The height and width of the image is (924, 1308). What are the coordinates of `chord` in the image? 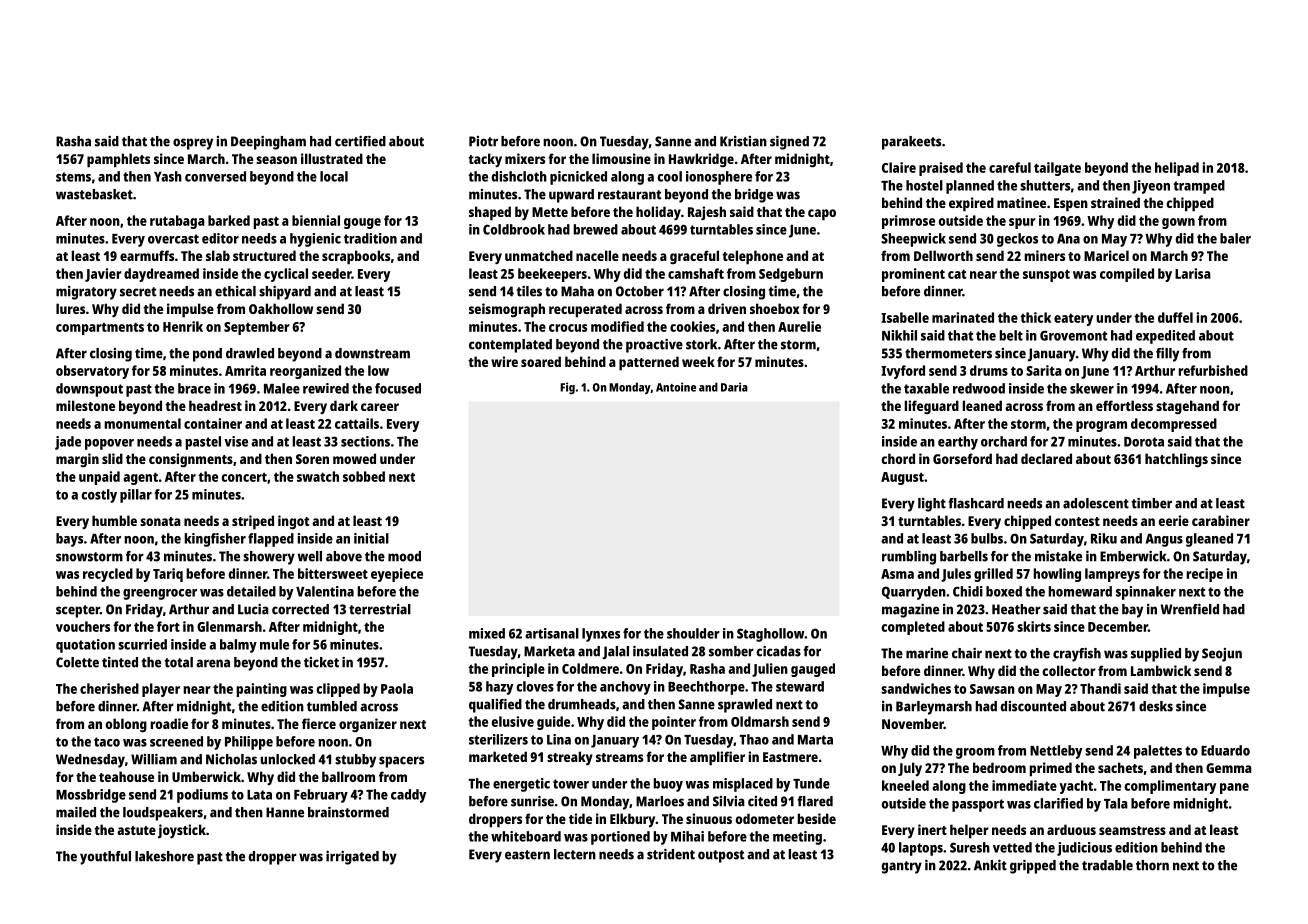 It's located at (898, 458).
